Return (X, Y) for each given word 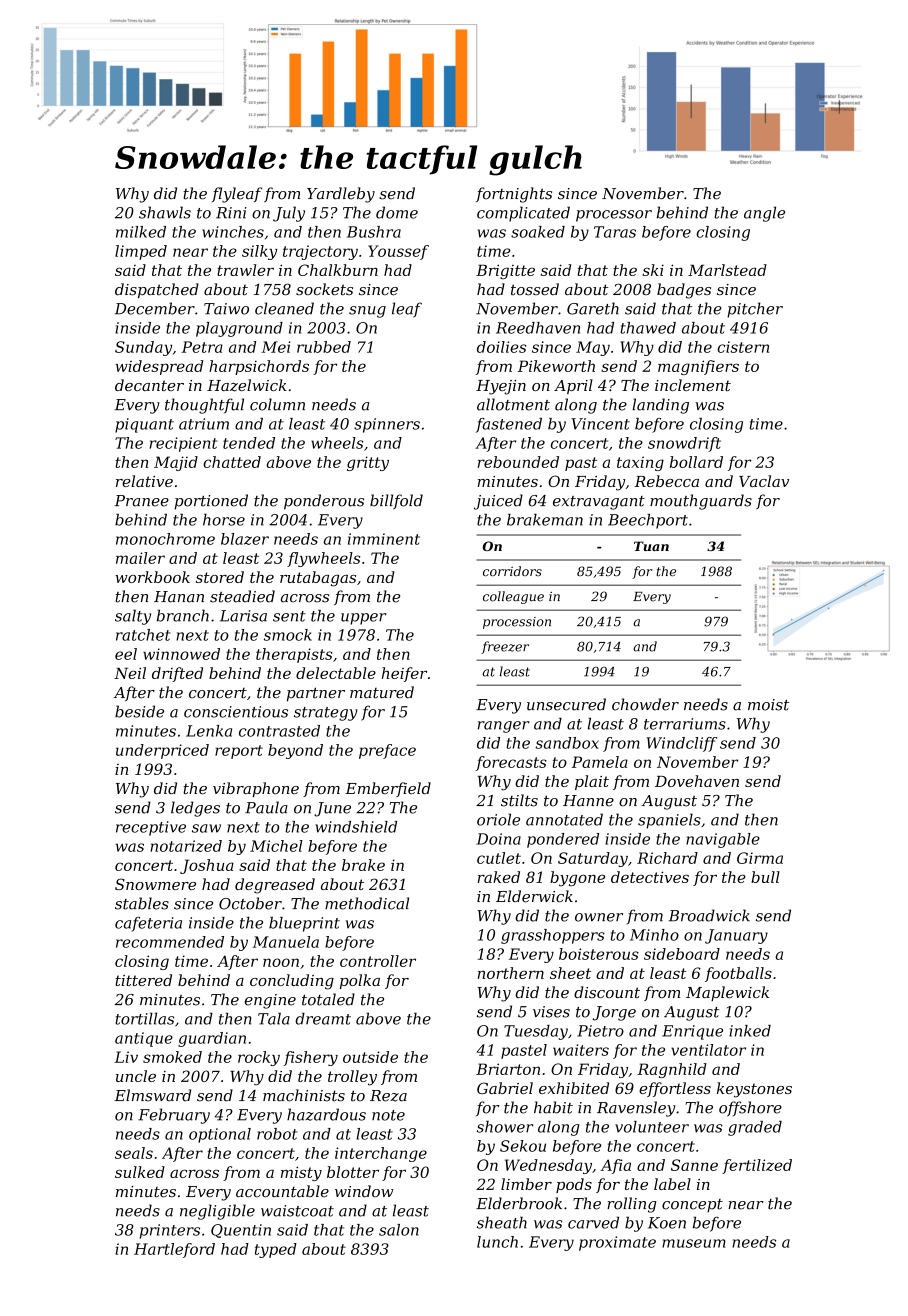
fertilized (757, 1166)
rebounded (518, 462)
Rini (231, 213)
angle (764, 214)
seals (134, 1153)
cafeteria (148, 924)
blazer (245, 539)
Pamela (600, 762)
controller (378, 961)
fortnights (514, 195)
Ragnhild (672, 1070)
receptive (151, 828)
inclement (693, 385)
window (364, 1191)
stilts (519, 800)
